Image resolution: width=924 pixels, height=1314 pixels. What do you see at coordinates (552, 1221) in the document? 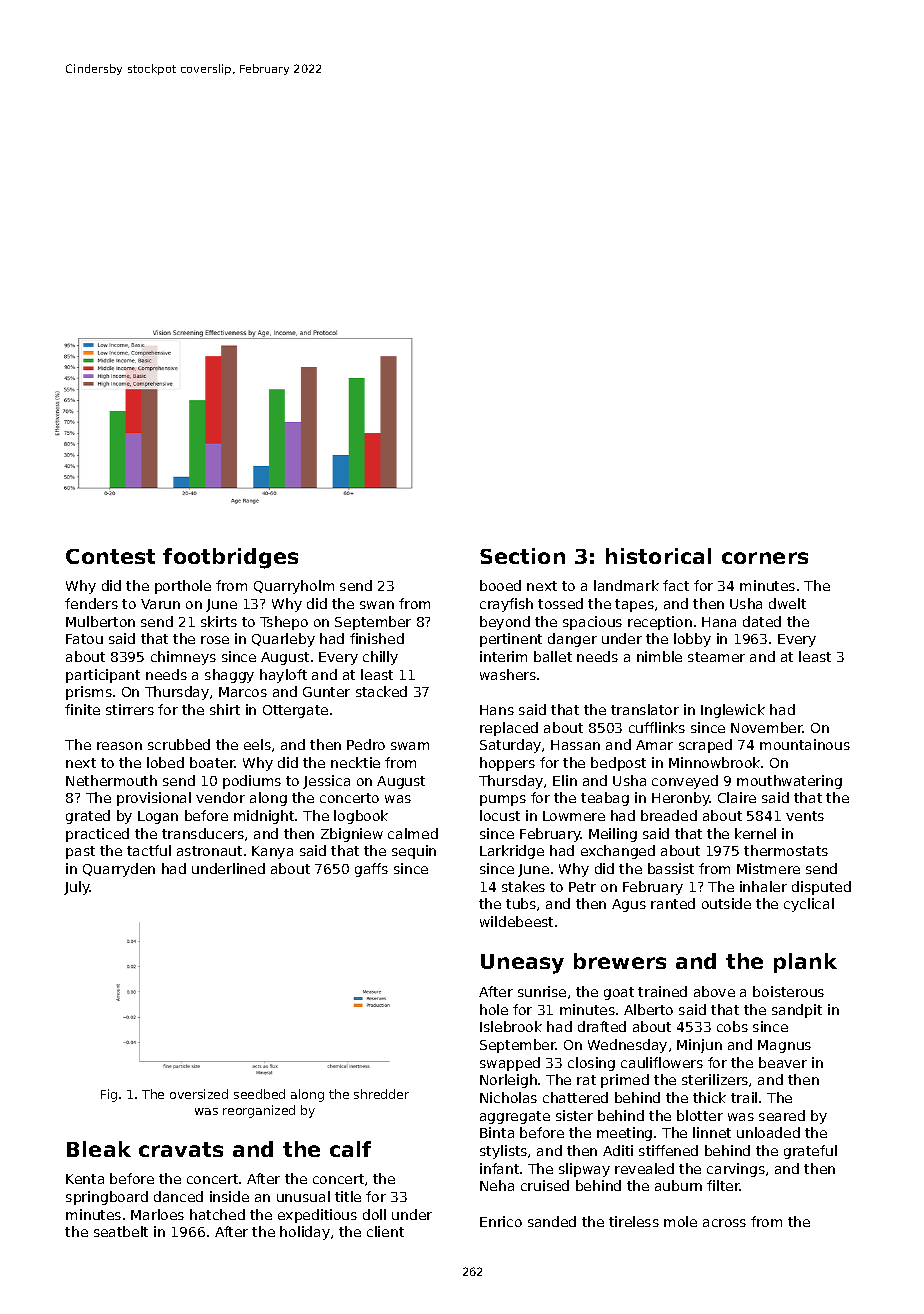
I see `sanded` at bounding box center [552, 1221].
